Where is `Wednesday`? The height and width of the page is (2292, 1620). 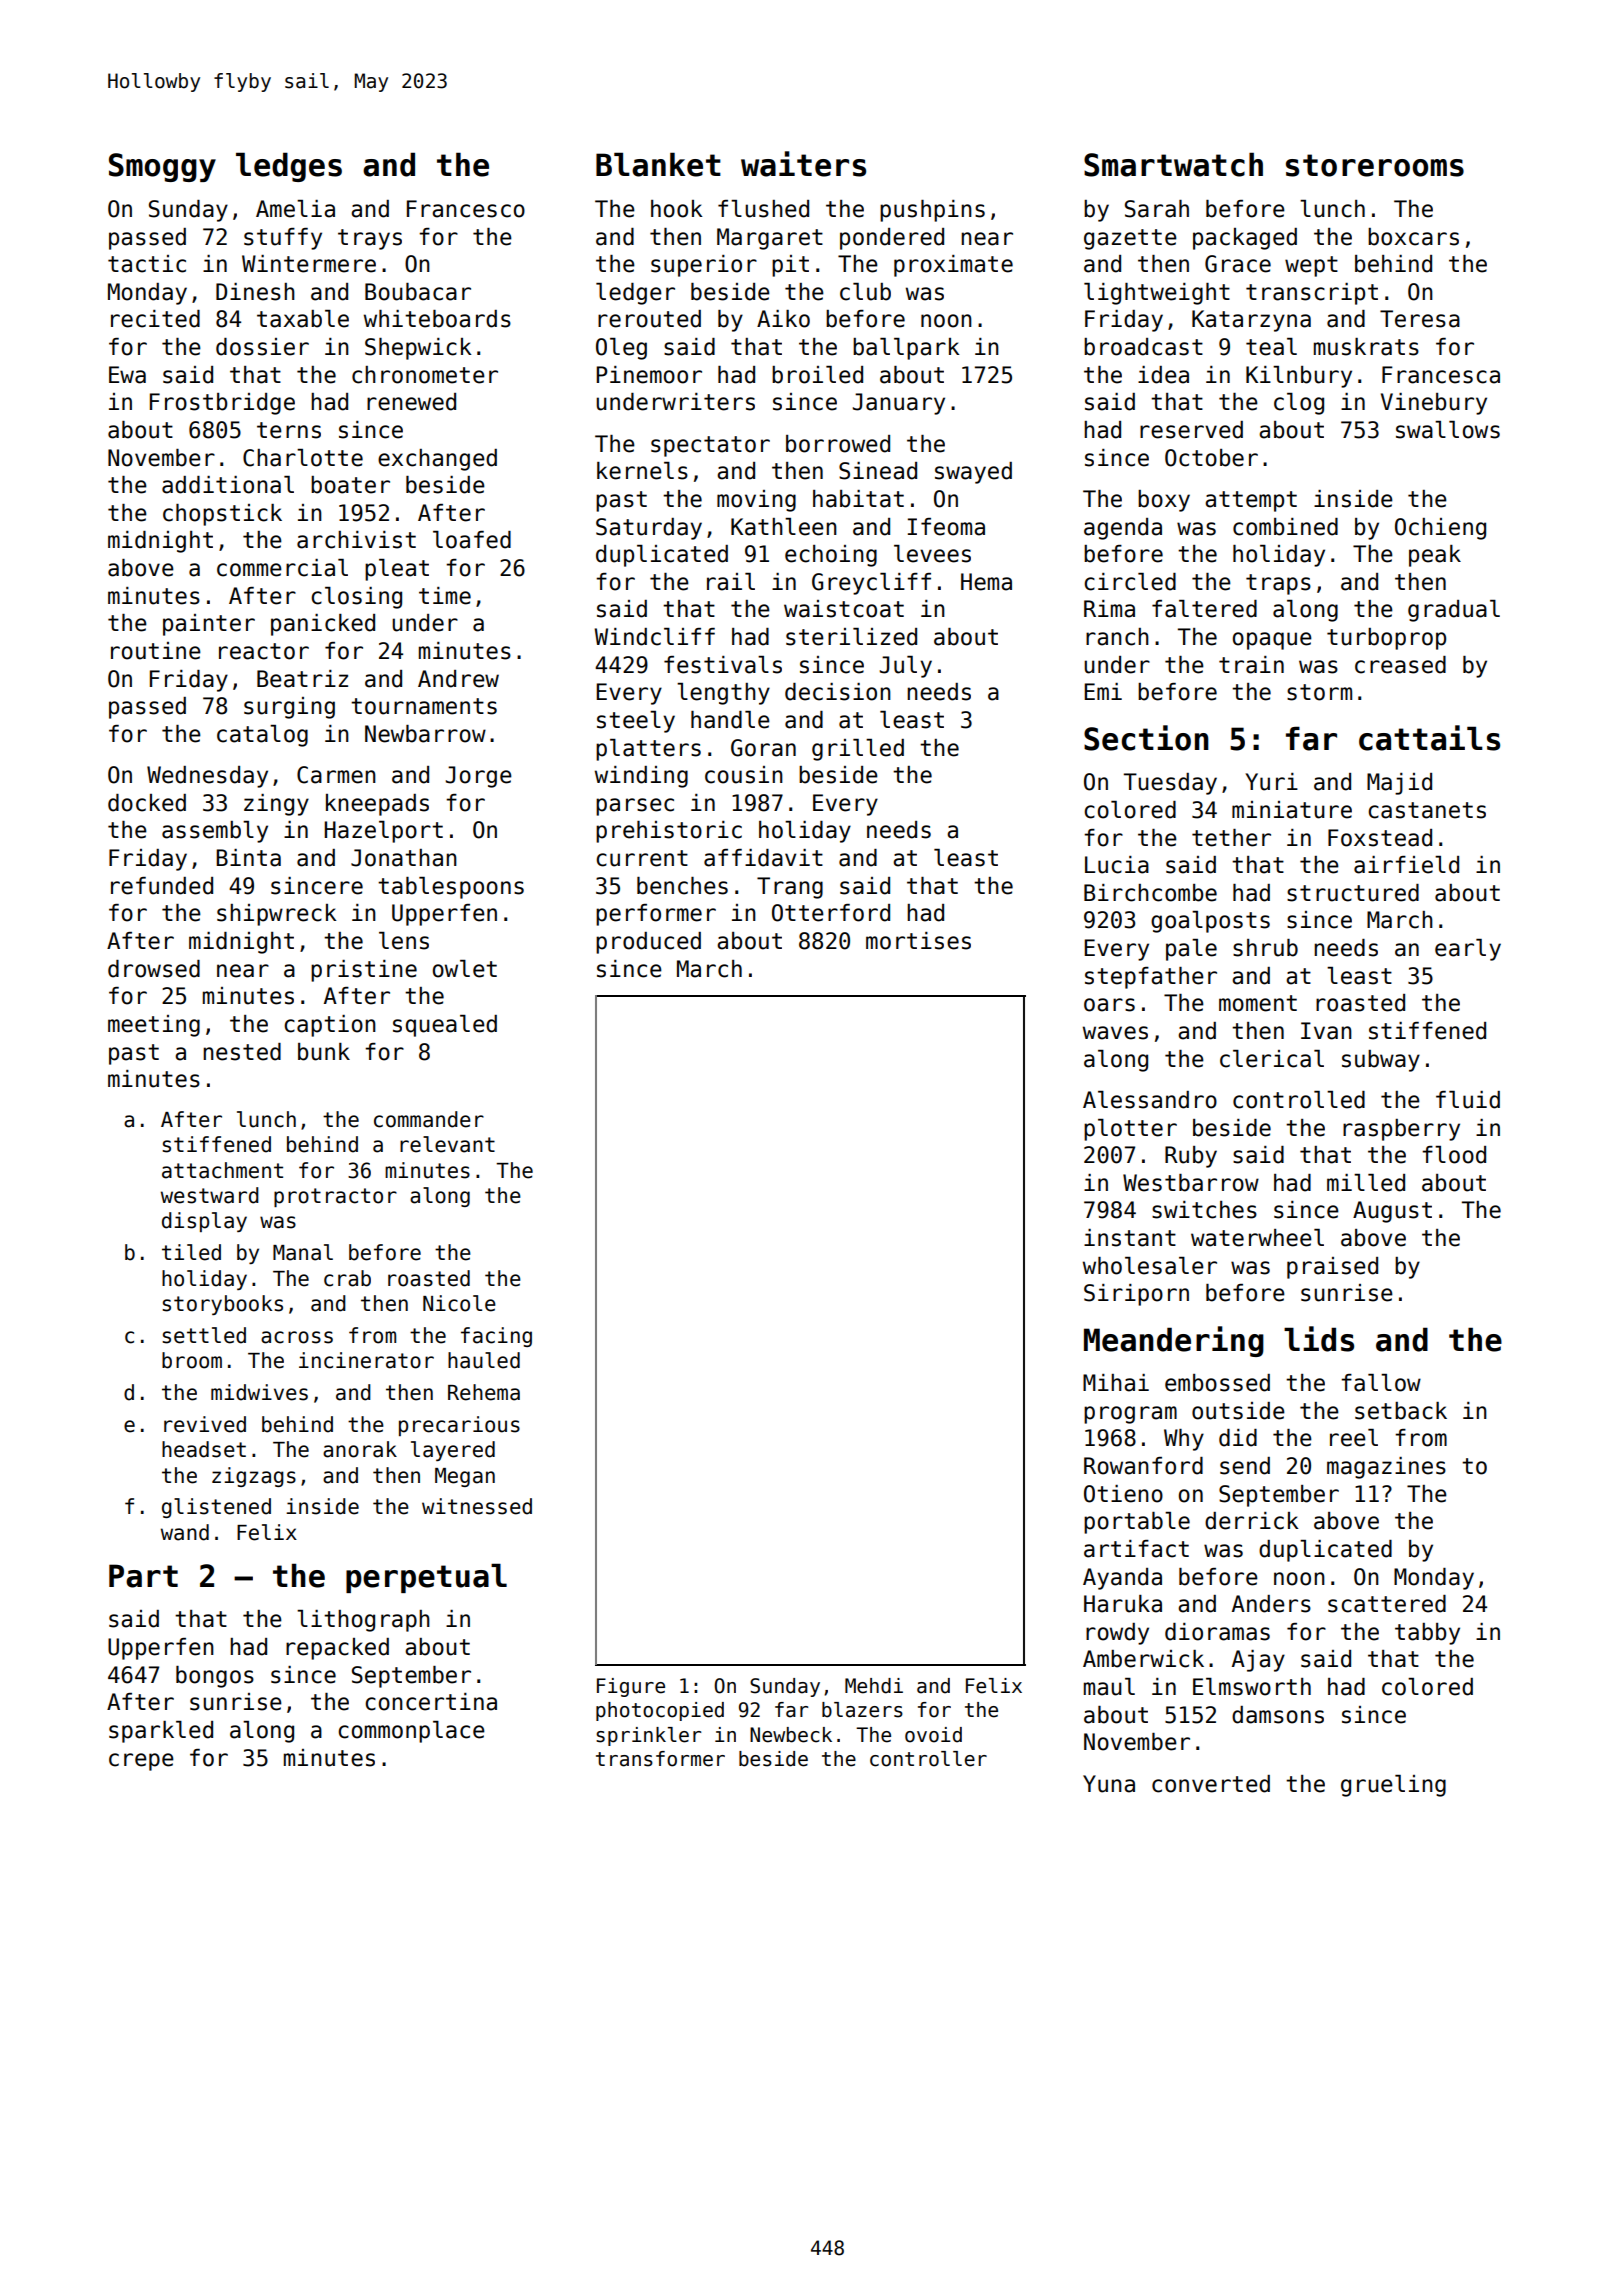 Wednesday is located at coordinates (207, 777).
